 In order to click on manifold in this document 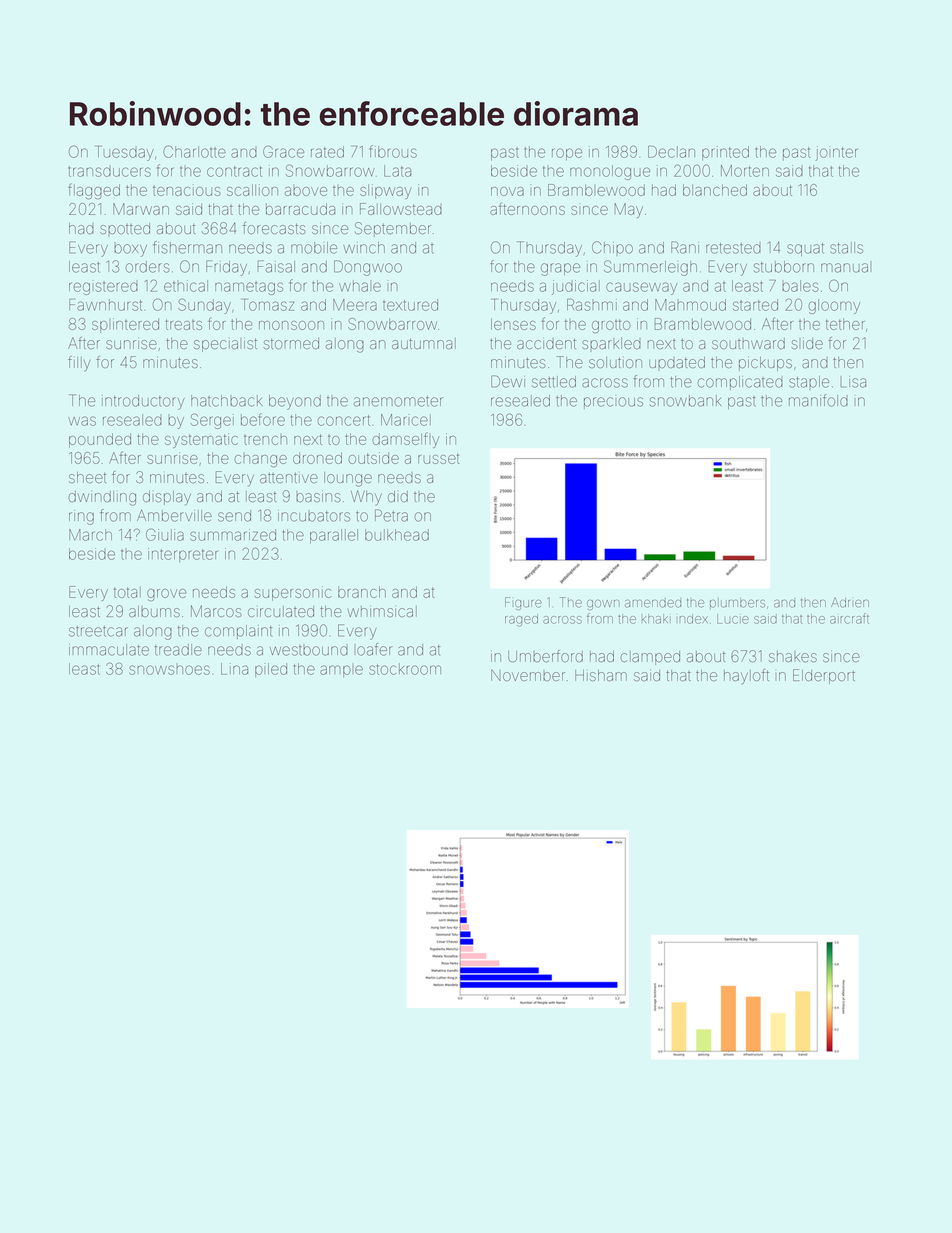, I will do `click(818, 400)`.
